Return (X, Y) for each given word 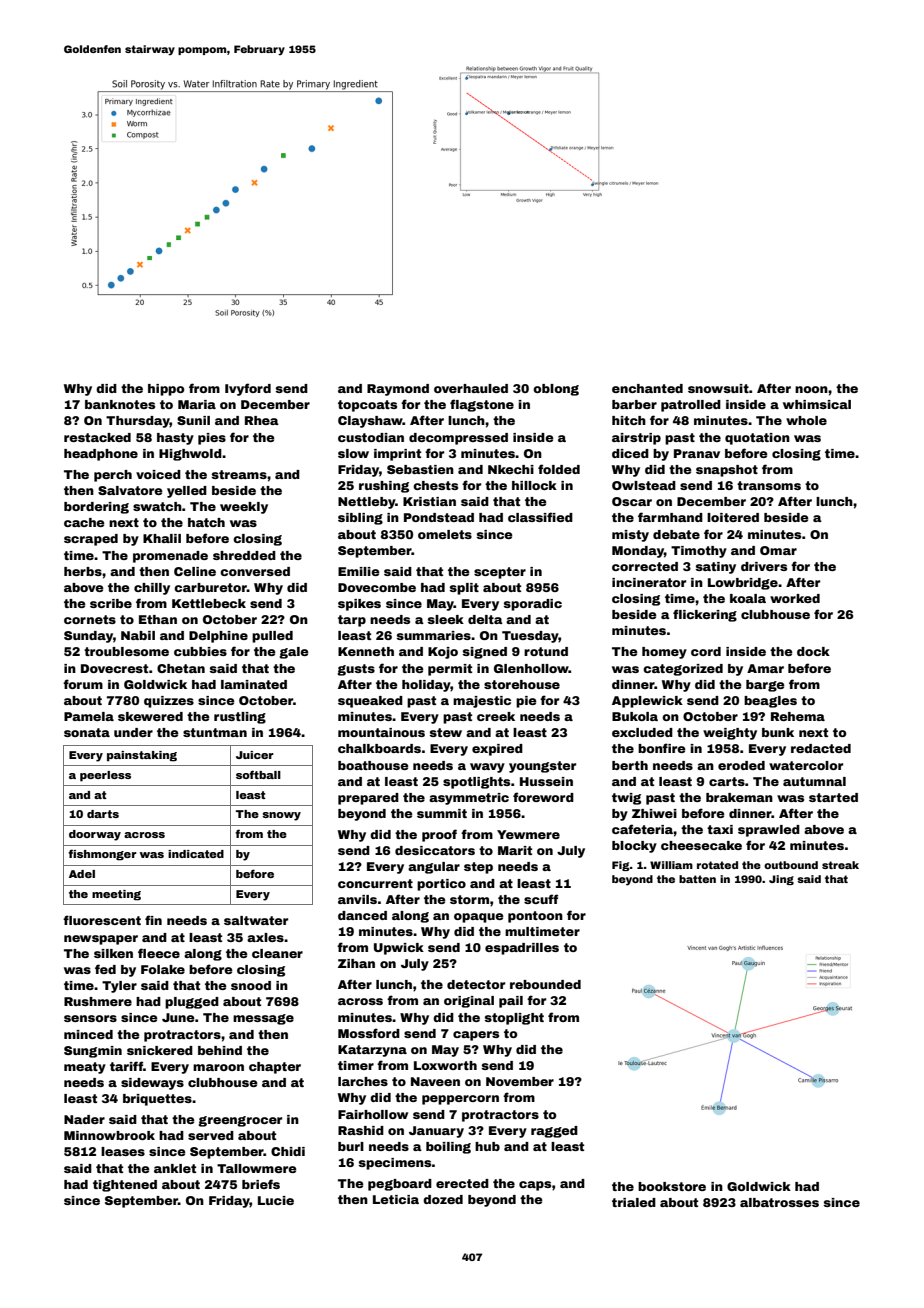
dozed (443, 1199)
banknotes (120, 404)
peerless (105, 776)
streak (840, 865)
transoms (769, 485)
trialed (634, 1202)
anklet (175, 1168)
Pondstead (439, 517)
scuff (541, 899)
